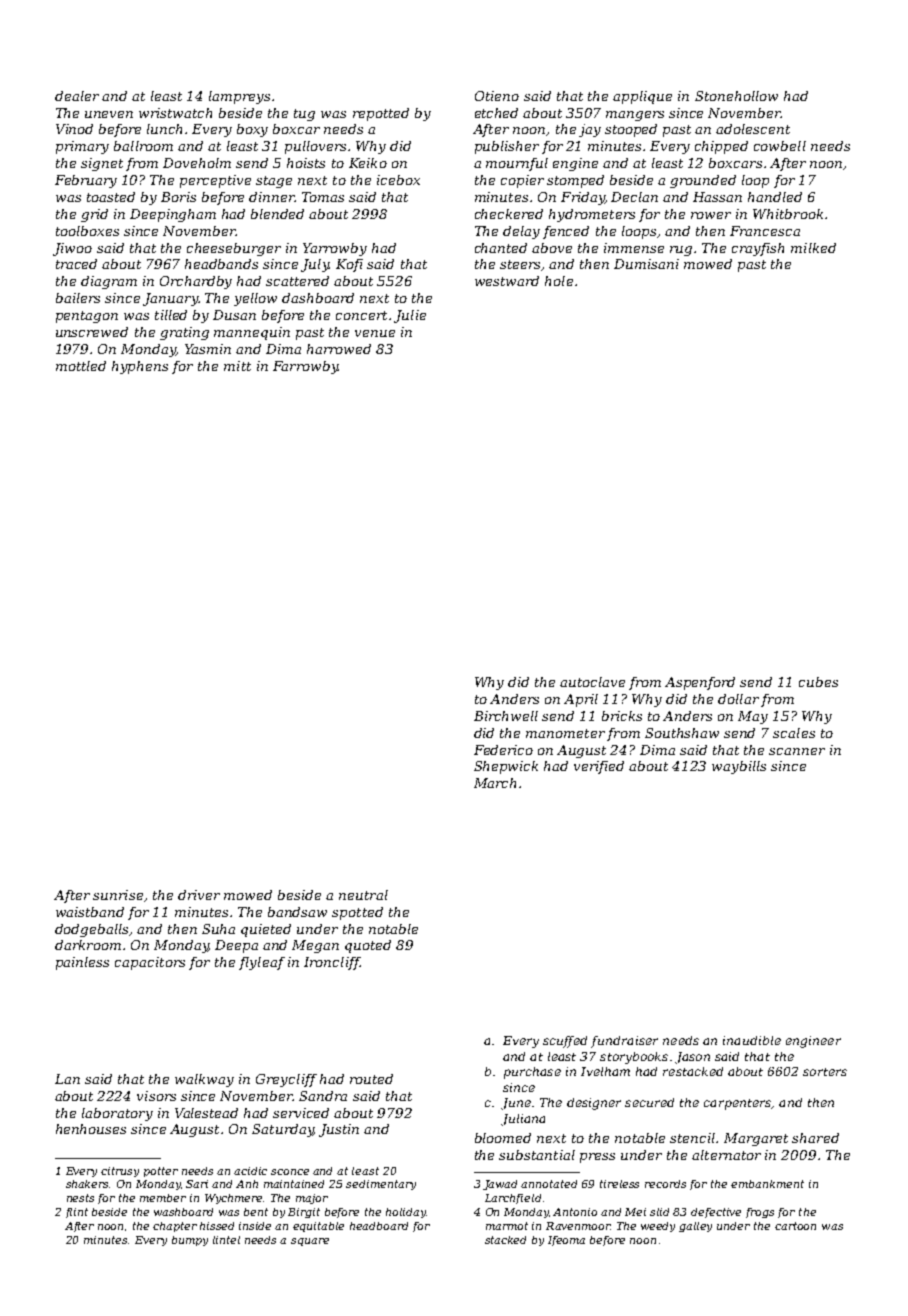 The height and width of the screenshot is (1316, 908). Describe the element at coordinates (825, 1072) in the screenshot. I see `sorters` at that location.
